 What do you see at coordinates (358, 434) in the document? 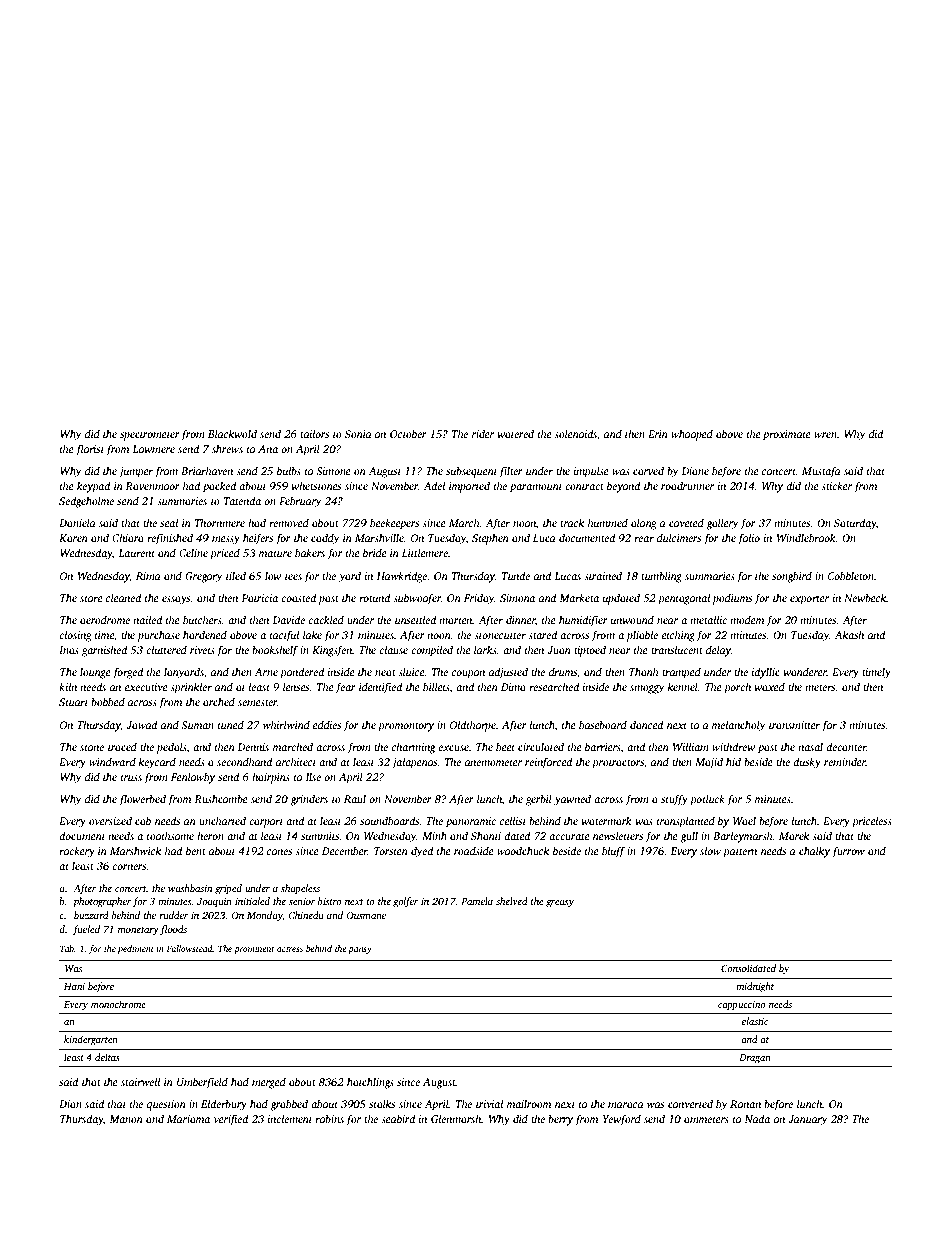
I see `Sonia` at bounding box center [358, 434].
